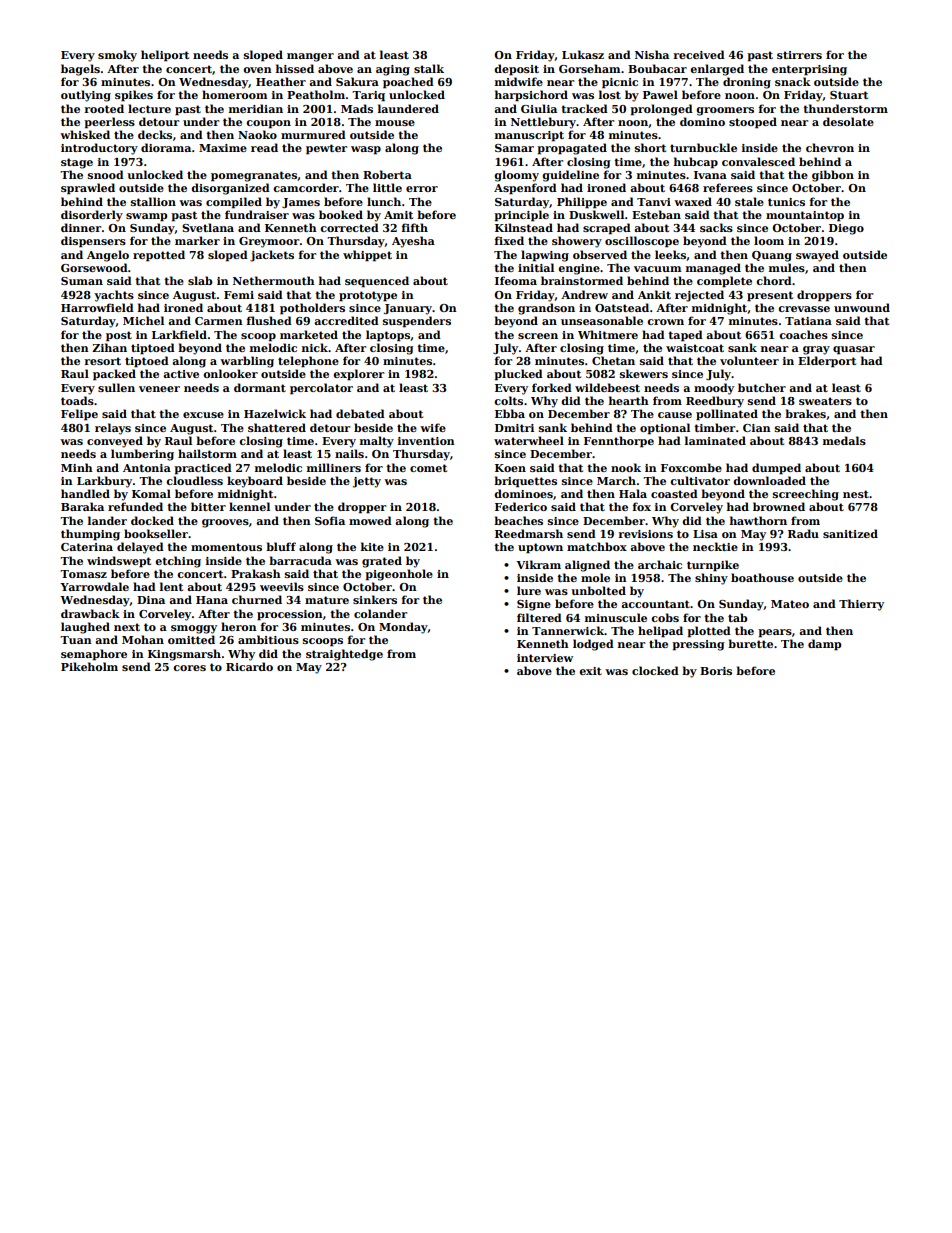  Describe the element at coordinates (127, 627) in the screenshot. I see `next` at that location.
